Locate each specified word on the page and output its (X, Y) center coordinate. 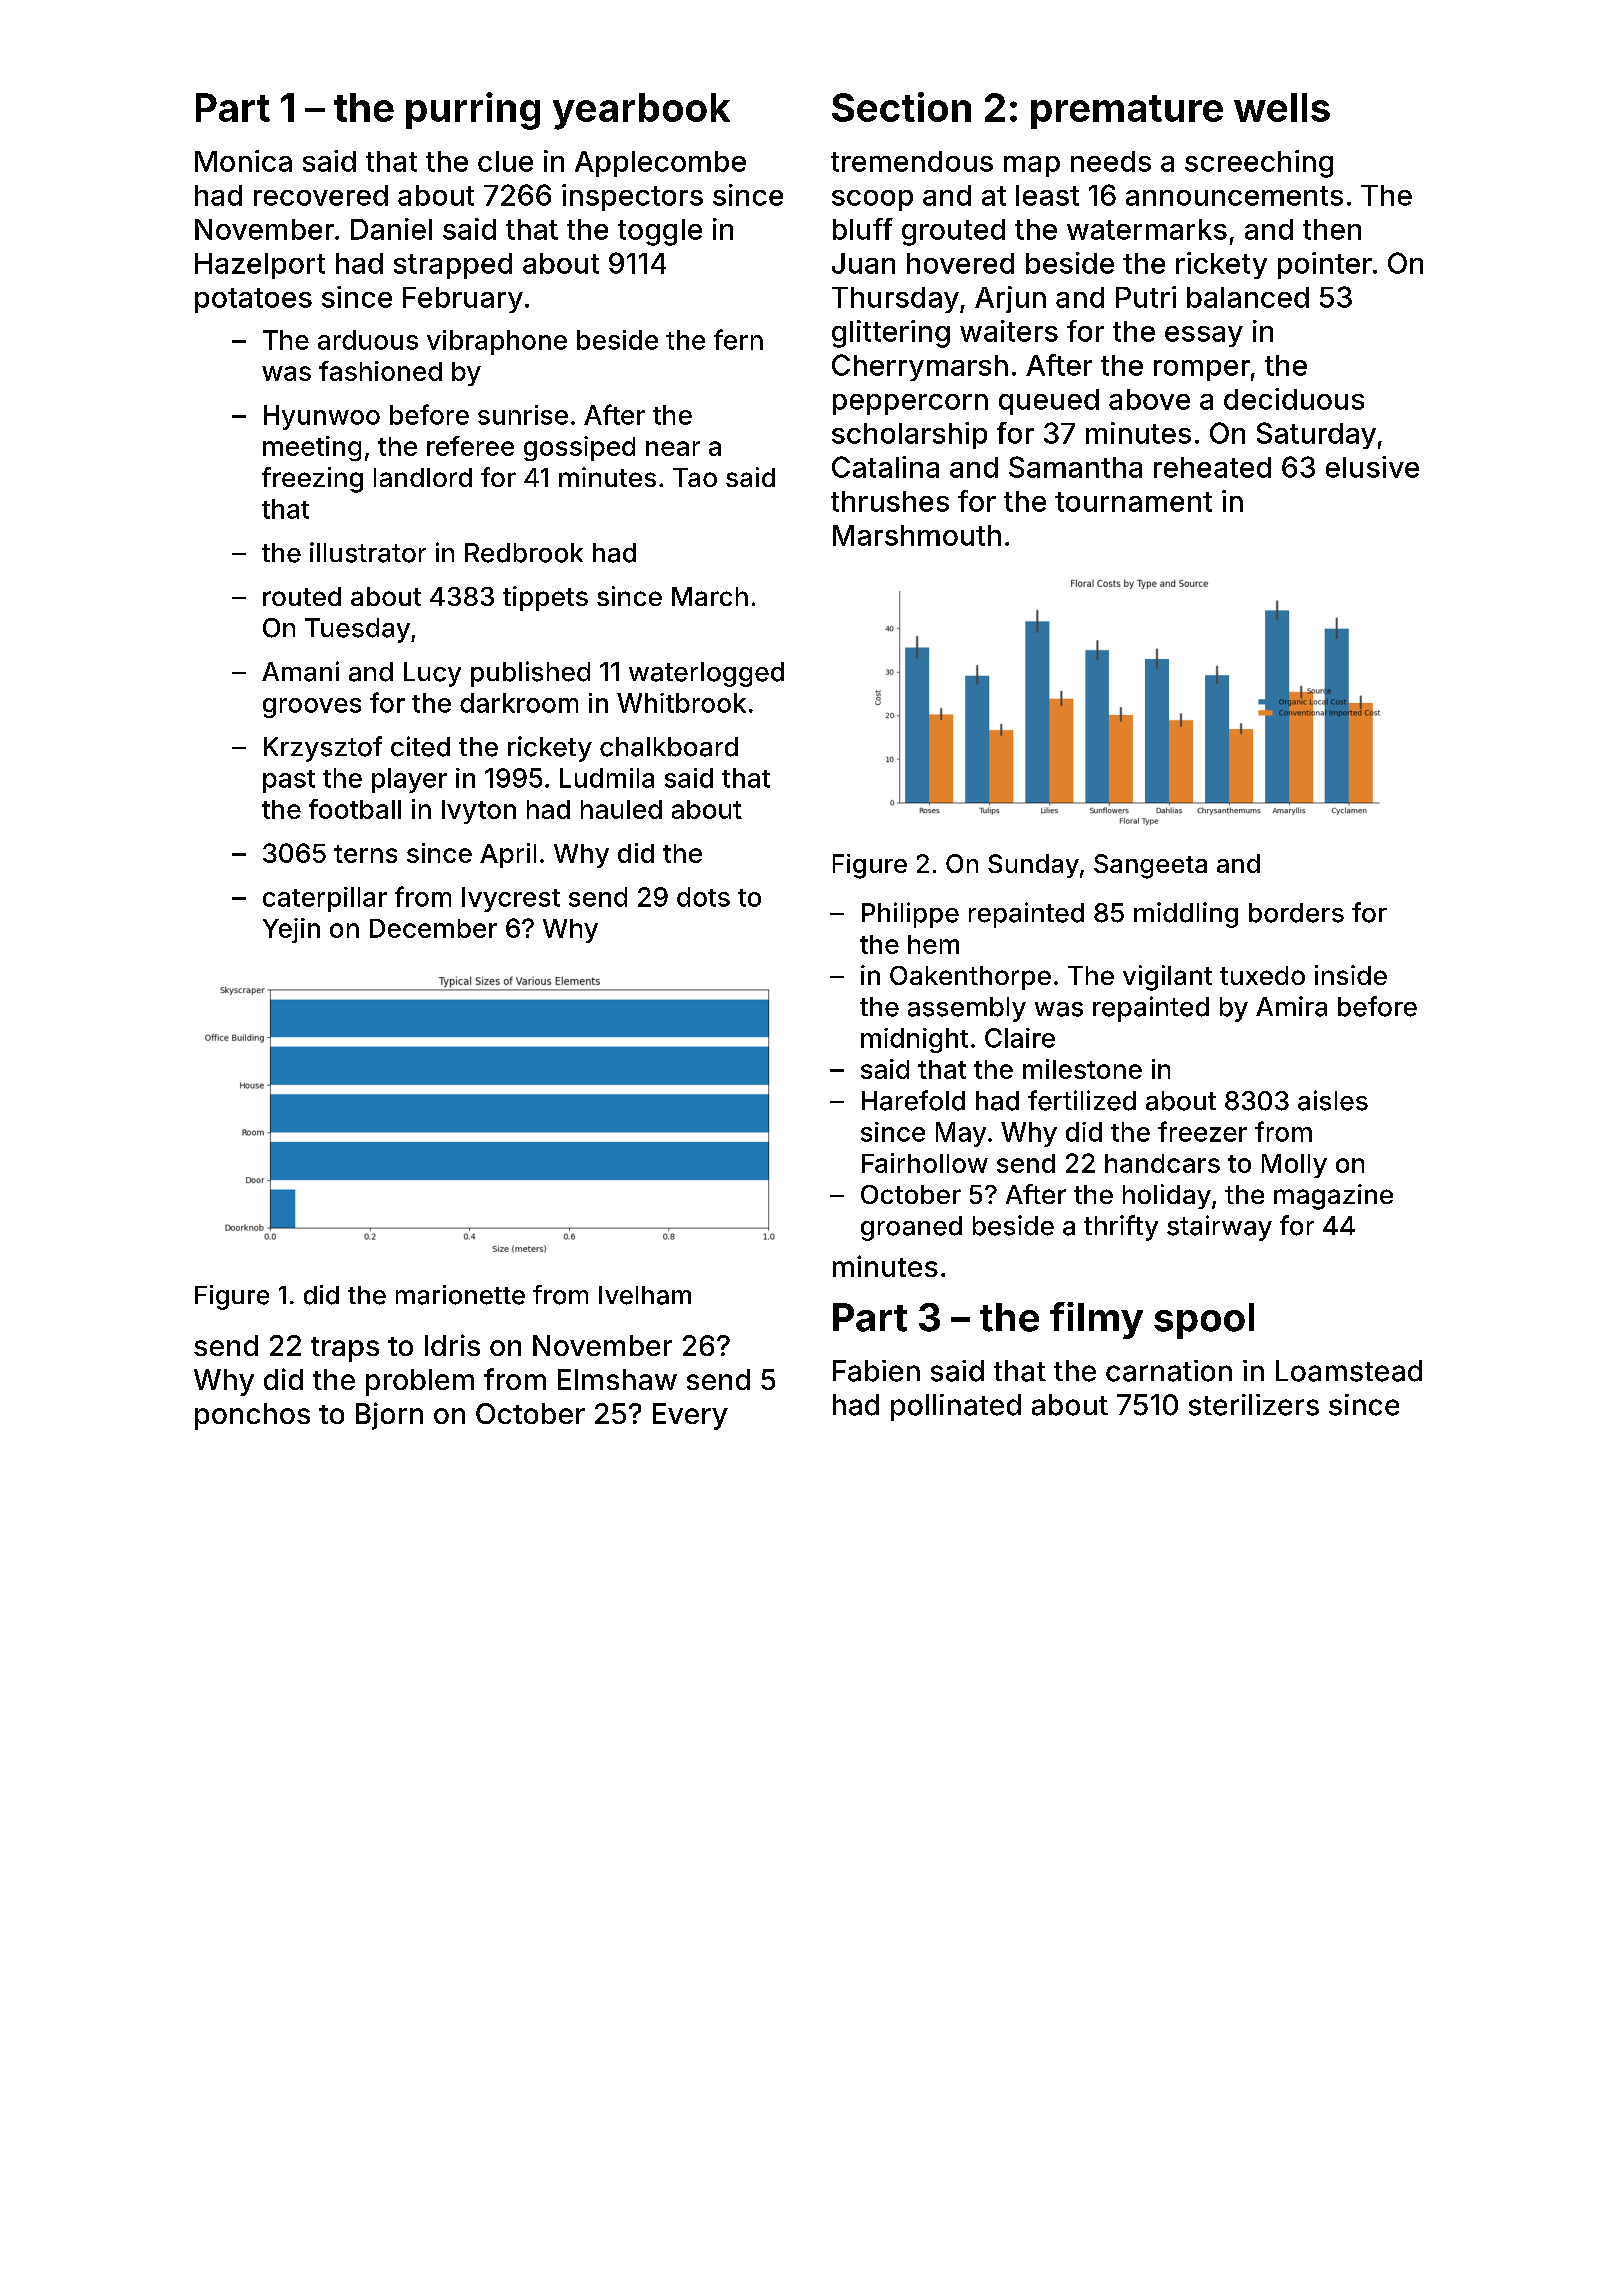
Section (901, 107)
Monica (243, 161)
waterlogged (706, 674)
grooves (312, 708)
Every (690, 1416)
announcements (1234, 196)
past (289, 781)
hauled (621, 809)
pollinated (956, 1407)
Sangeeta (1150, 866)
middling (1186, 915)
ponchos (252, 1416)
